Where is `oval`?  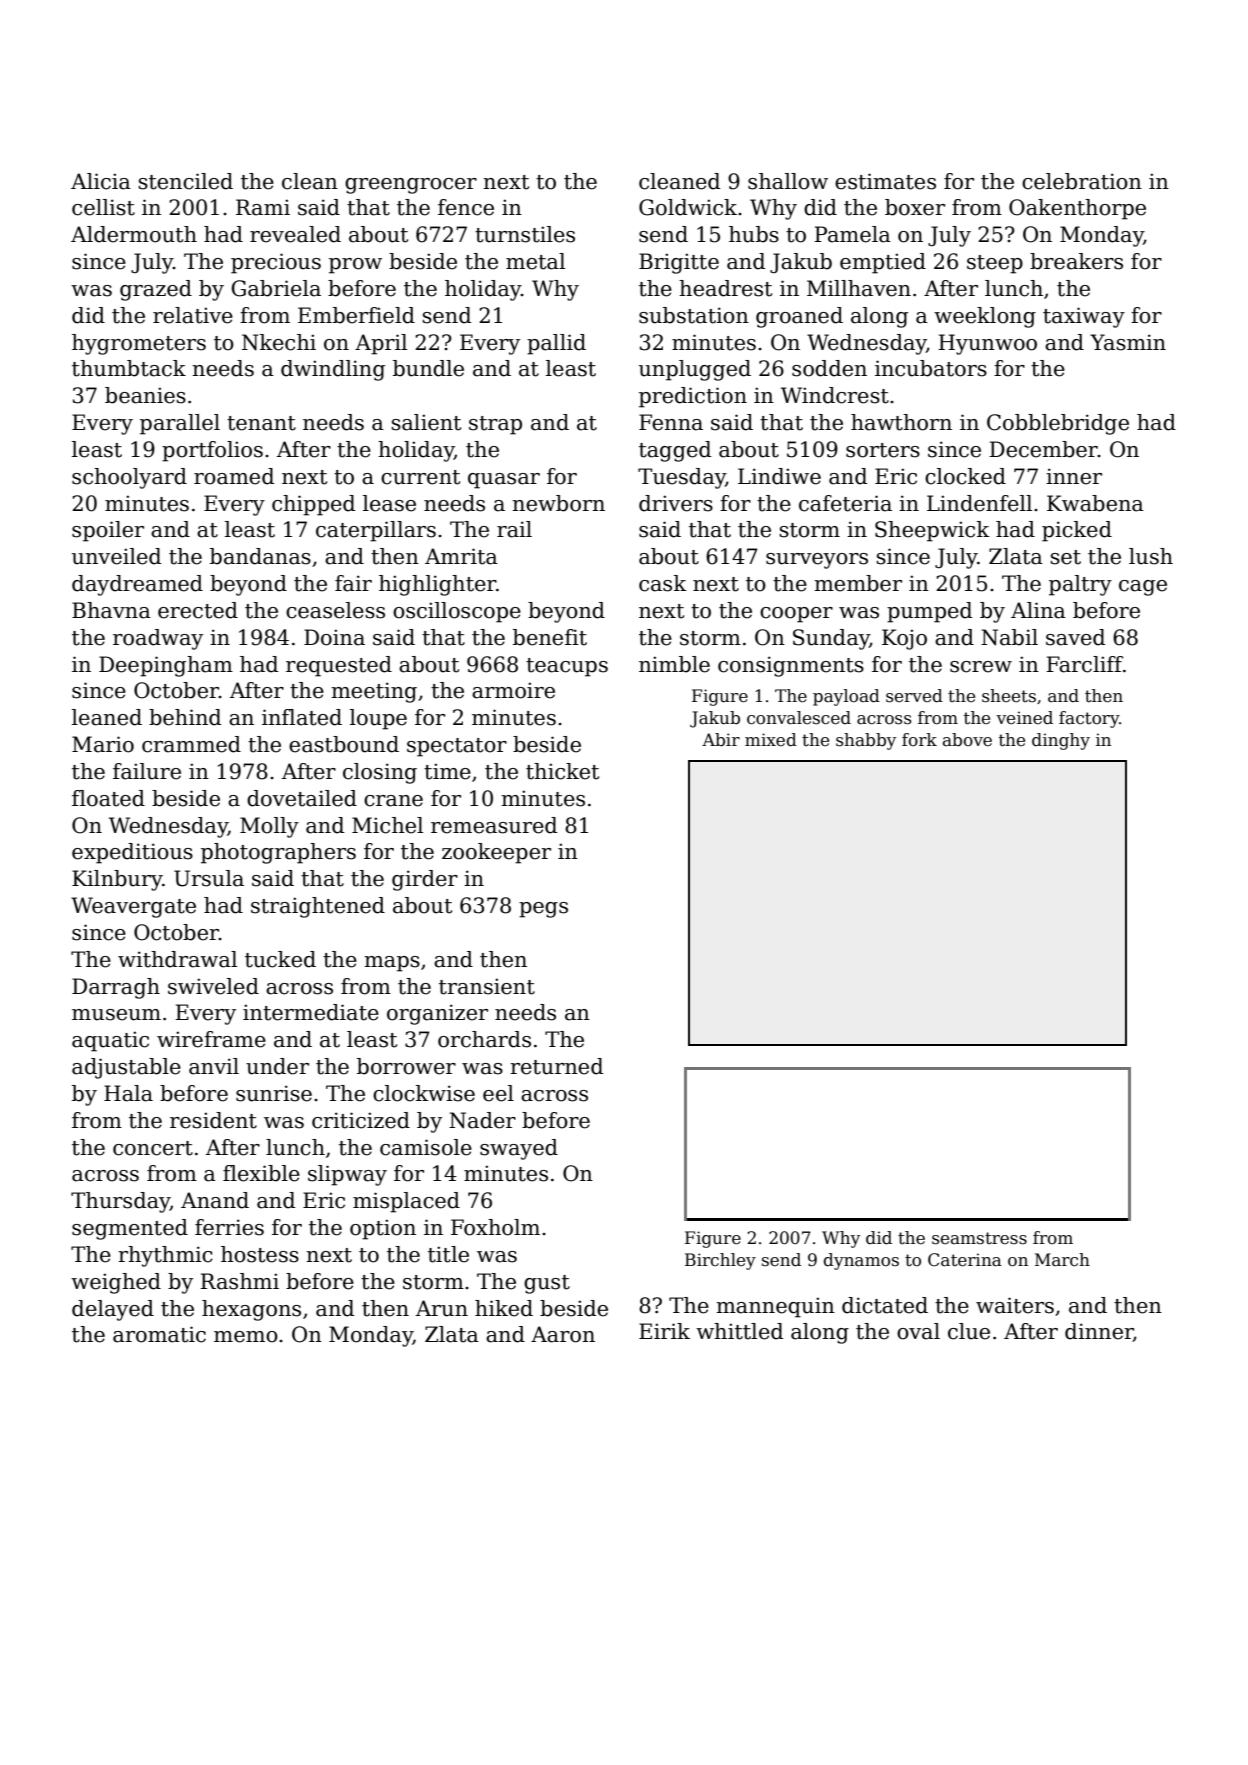
oval is located at coordinates (918, 1331).
